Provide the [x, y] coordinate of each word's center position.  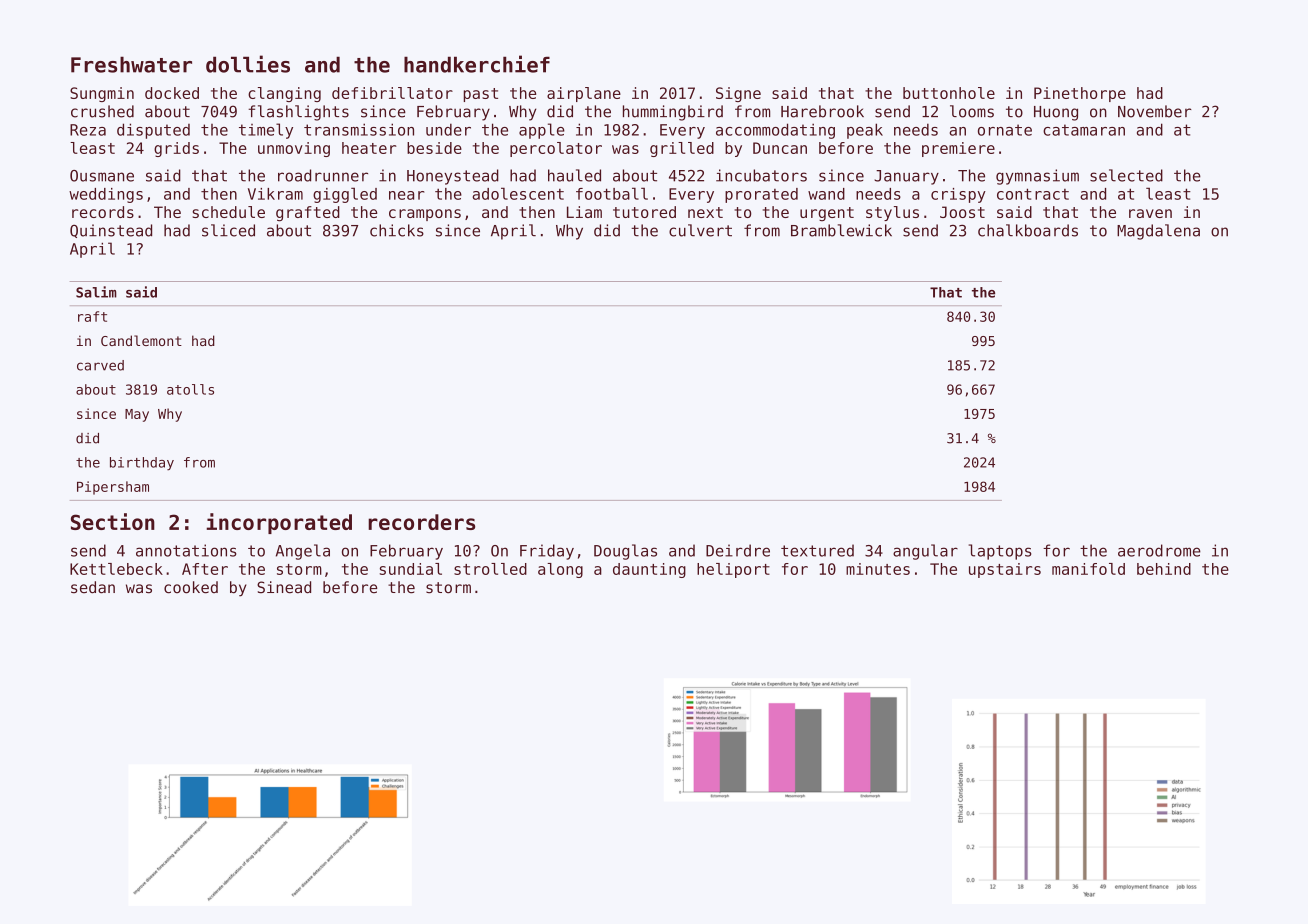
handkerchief [477, 64]
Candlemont [141, 340]
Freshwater [131, 64]
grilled [682, 149]
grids [176, 149]
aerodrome [1159, 550]
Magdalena [1158, 232]
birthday [142, 464]
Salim [96, 292]
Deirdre [738, 550]
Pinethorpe [1080, 94]
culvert [700, 230]
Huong [1056, 113]
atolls [190, 389]
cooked [191, 587]
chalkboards [1028, 230]
